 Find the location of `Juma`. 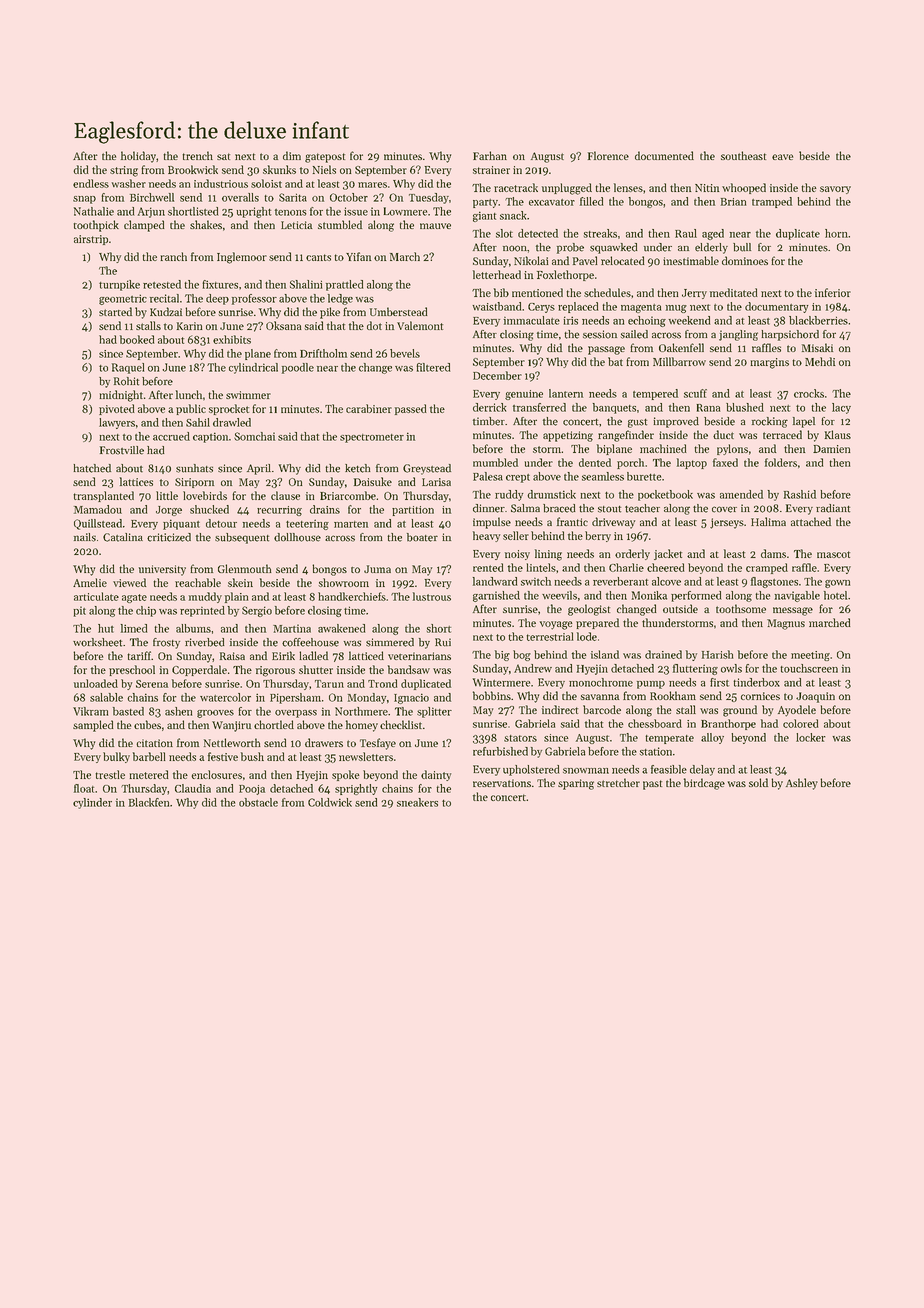

Juma is located at coordinates (377, 569).
